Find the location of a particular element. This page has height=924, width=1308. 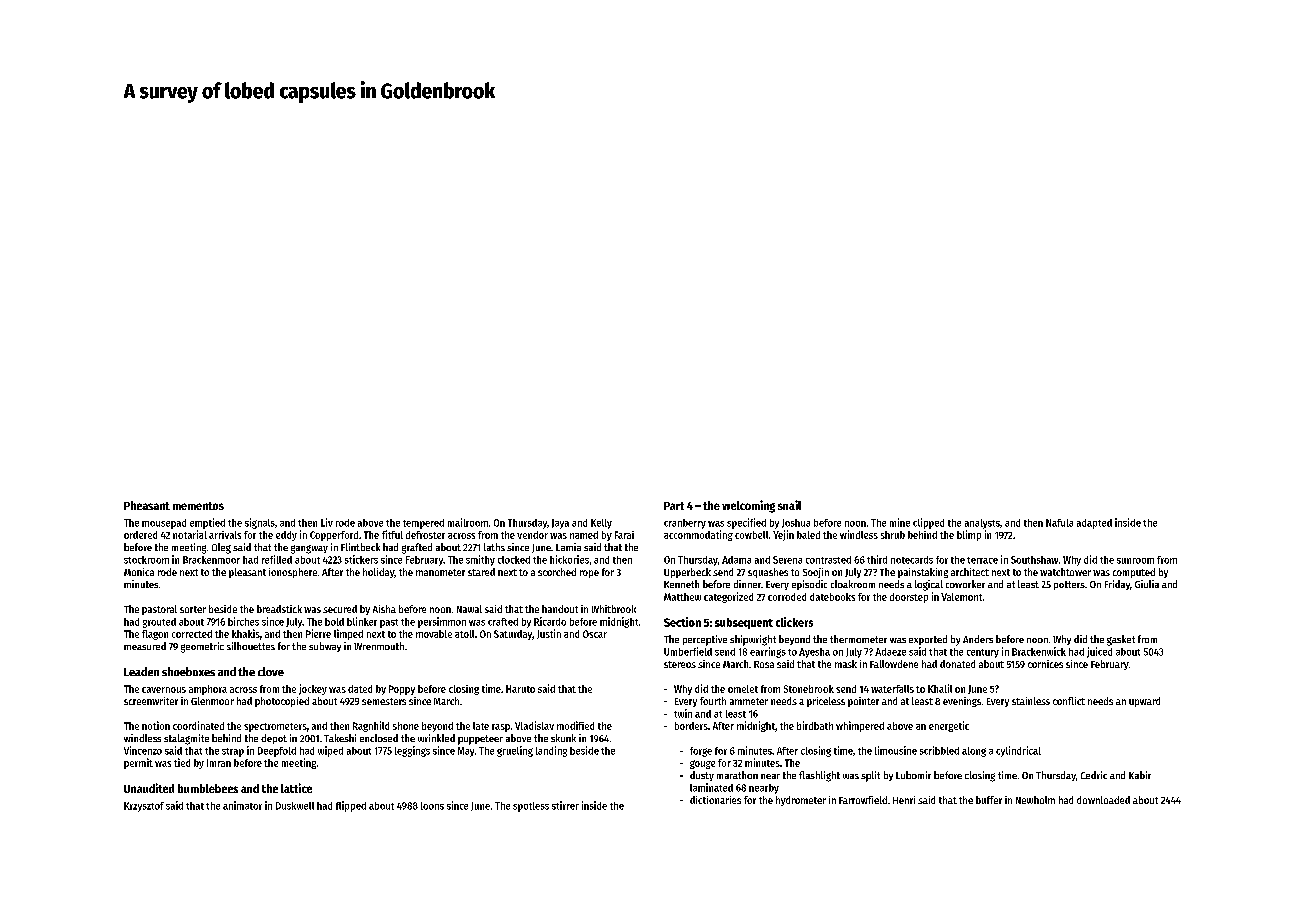

conflict is located at coordinates (1069, 701).
